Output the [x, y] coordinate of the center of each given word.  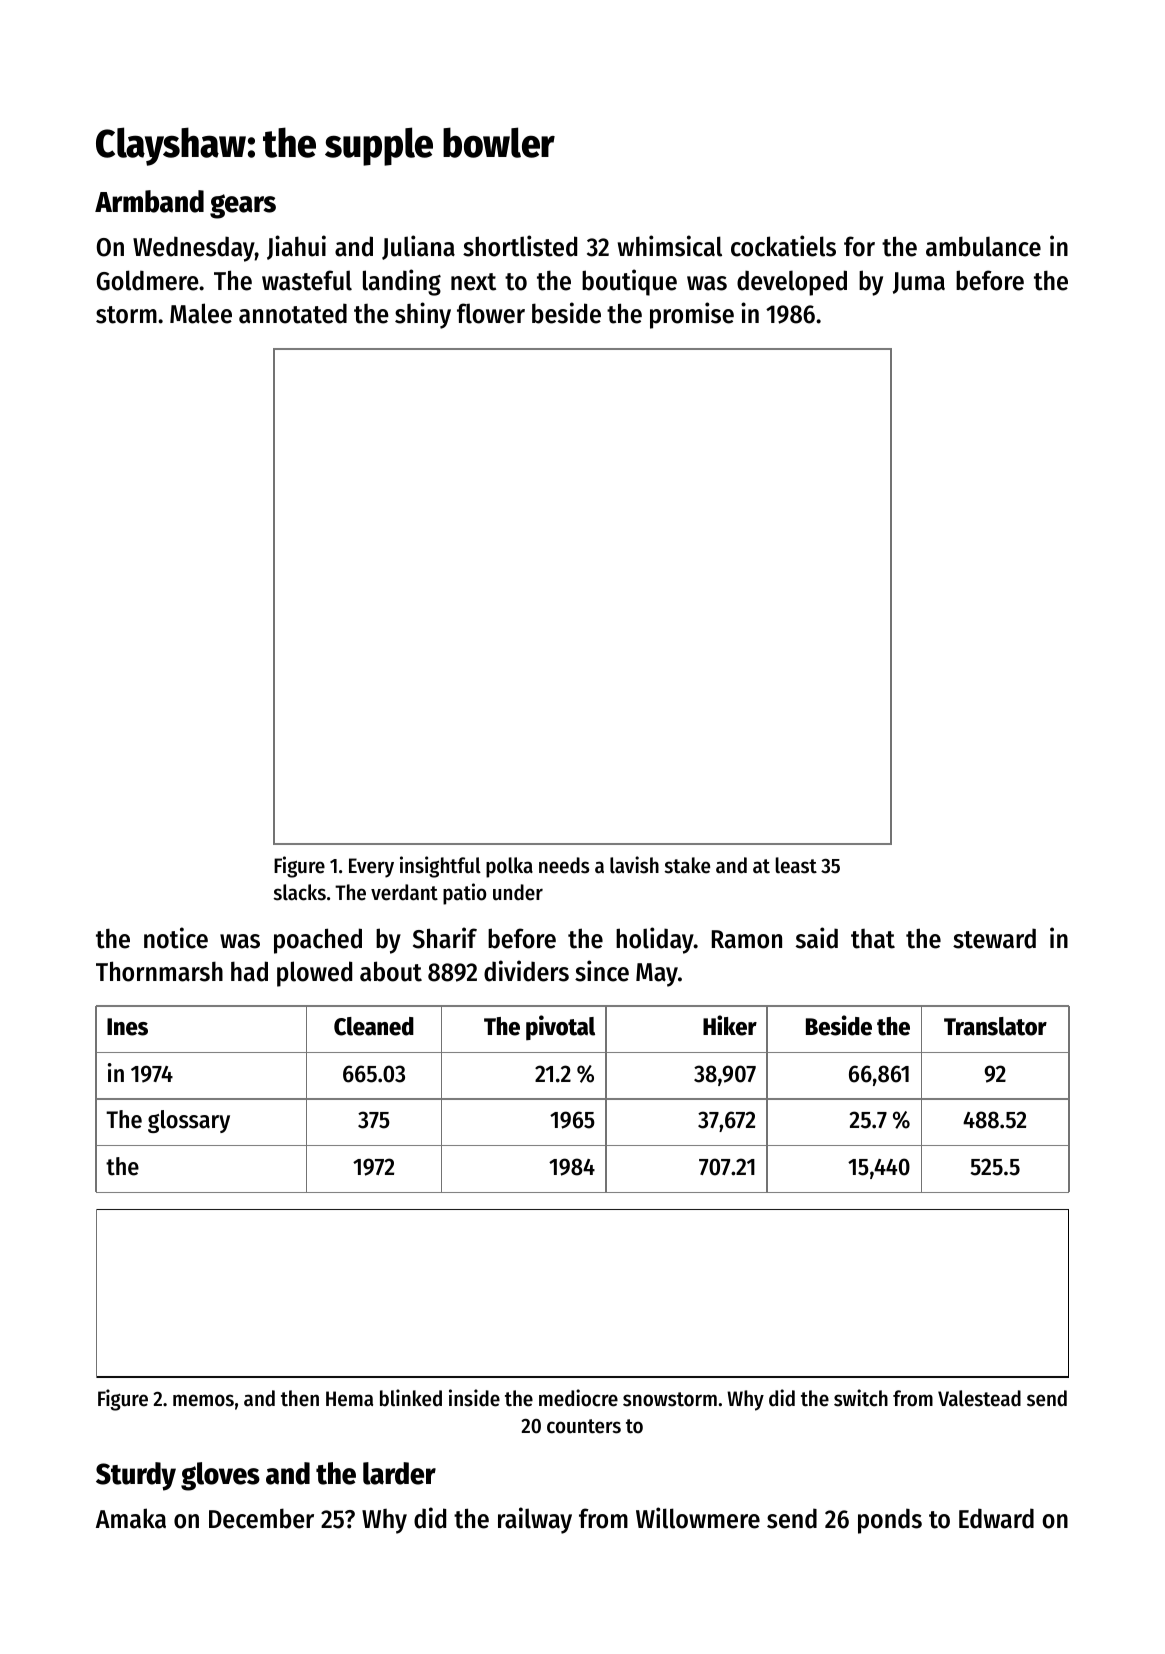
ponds [890, 1521]
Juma [919, 283]
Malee [201, 313]
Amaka [131, 1518]
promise [692, 315]
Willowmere [698, 1518]
